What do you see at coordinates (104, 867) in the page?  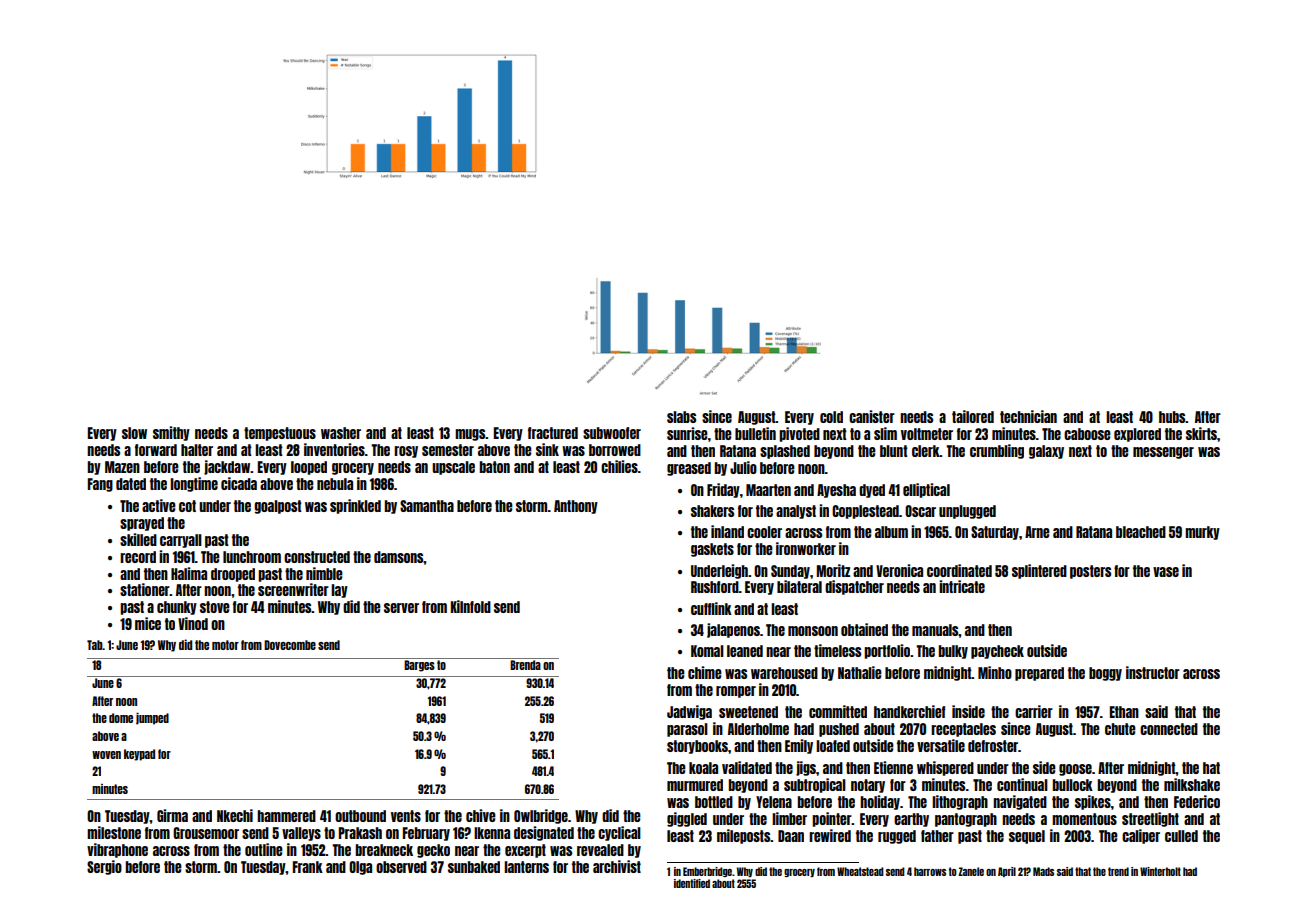 I see `Sergio` at bounding box center [104, 867].
